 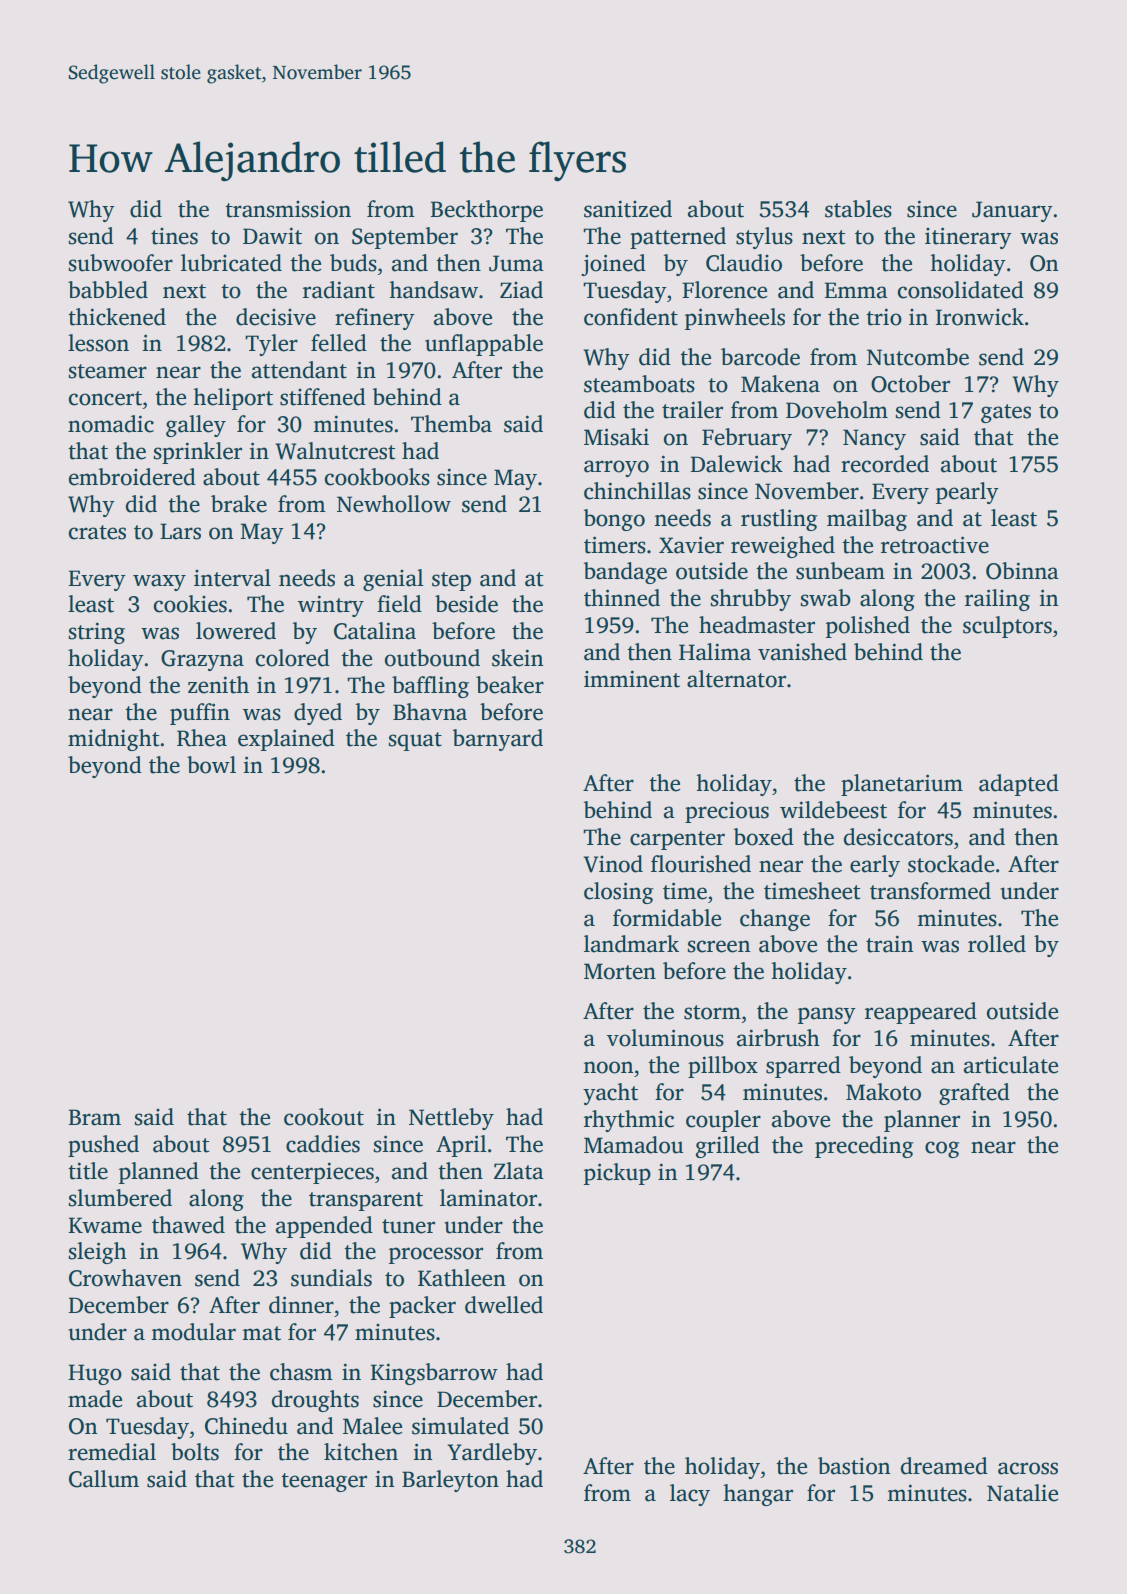 What do you see at coordinates (174, 236) in the image?
I see `tines` at bounding box center [174, 236].
